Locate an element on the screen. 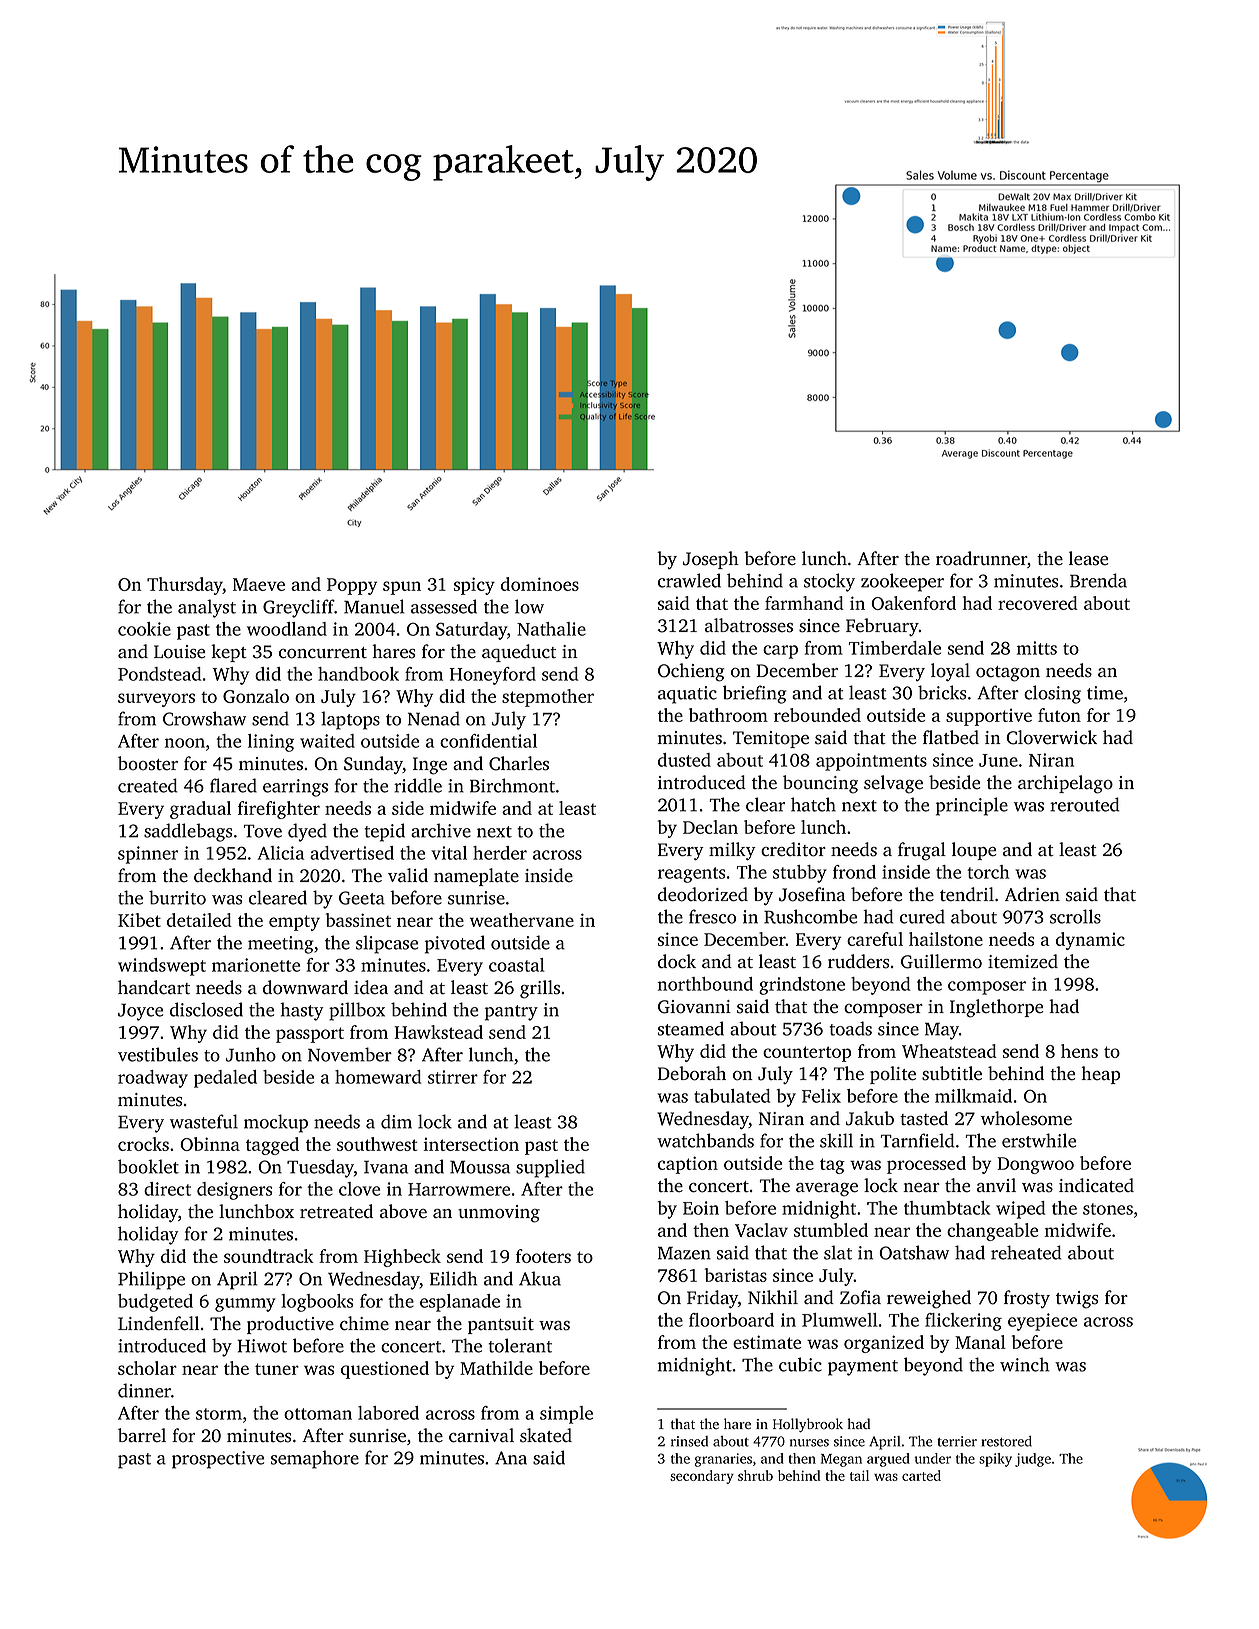 This screenshot has width=1259, height=1629. itemized is located at coordinates (1023, 961).
